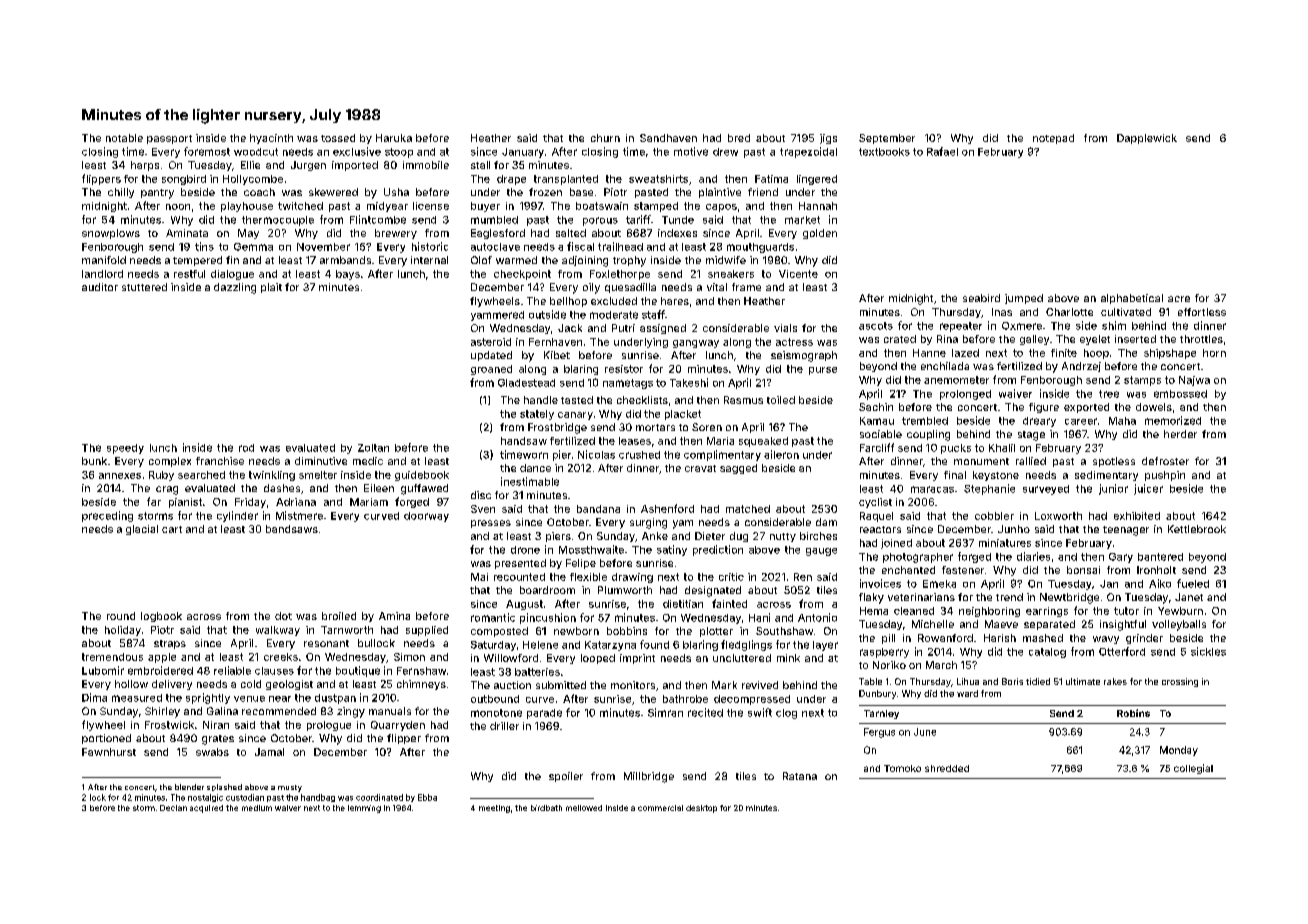 Image resolution: width=1308 pixels, height=924 pixels. What do you see at coordinates (1194, 381) in the screenshot?
I see `Najwa` at bounding box center [1194, 381].
